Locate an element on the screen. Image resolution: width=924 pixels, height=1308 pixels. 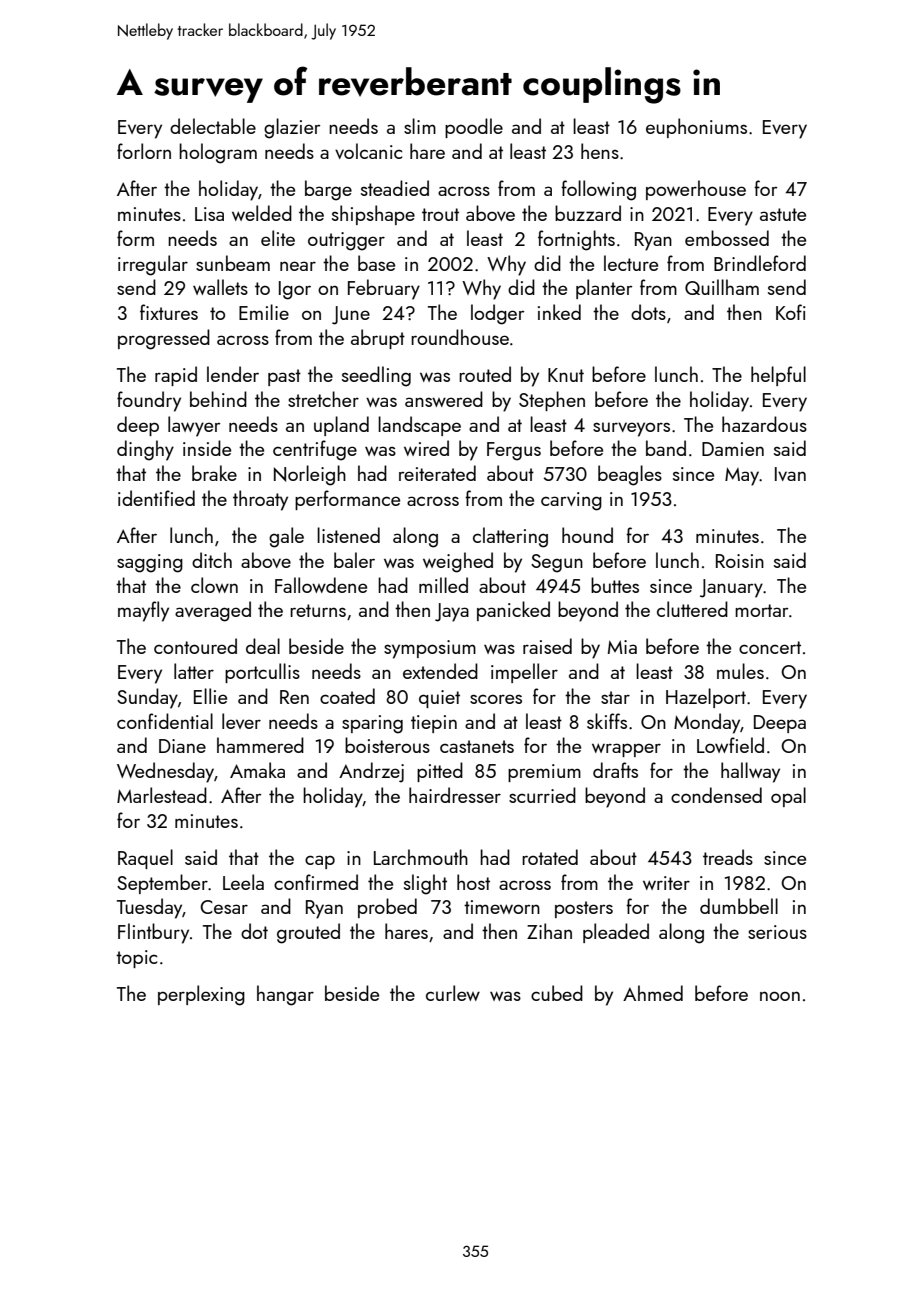
volcanic is located at coordinates (368, 151).
